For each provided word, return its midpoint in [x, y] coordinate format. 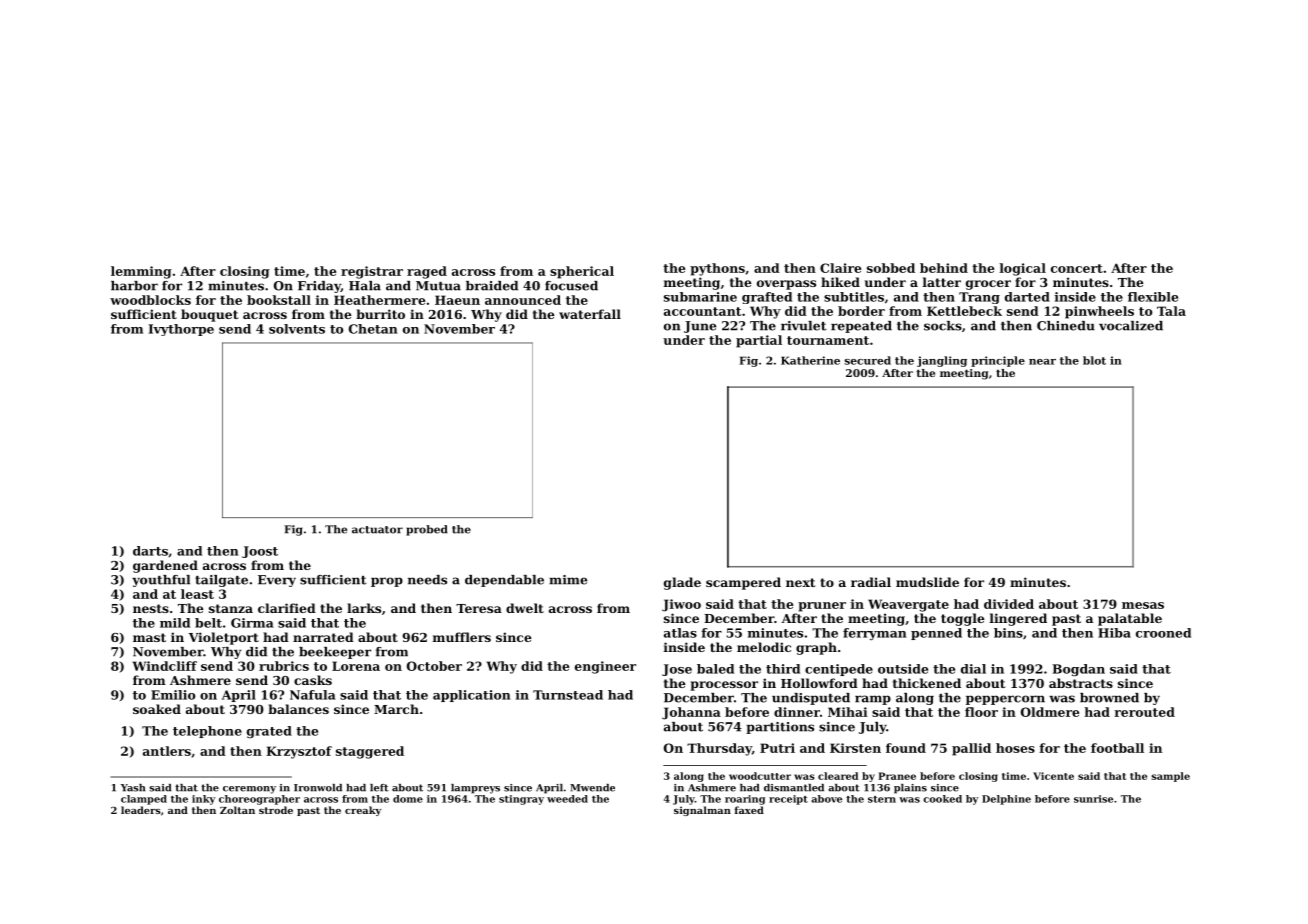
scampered [743, 583]
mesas [1143, 605]
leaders [141, 810]
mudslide [927, 582]
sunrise [1093, 799]
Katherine [810, 360]
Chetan [373, 329]
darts [150, 551]
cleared [838, 776]
